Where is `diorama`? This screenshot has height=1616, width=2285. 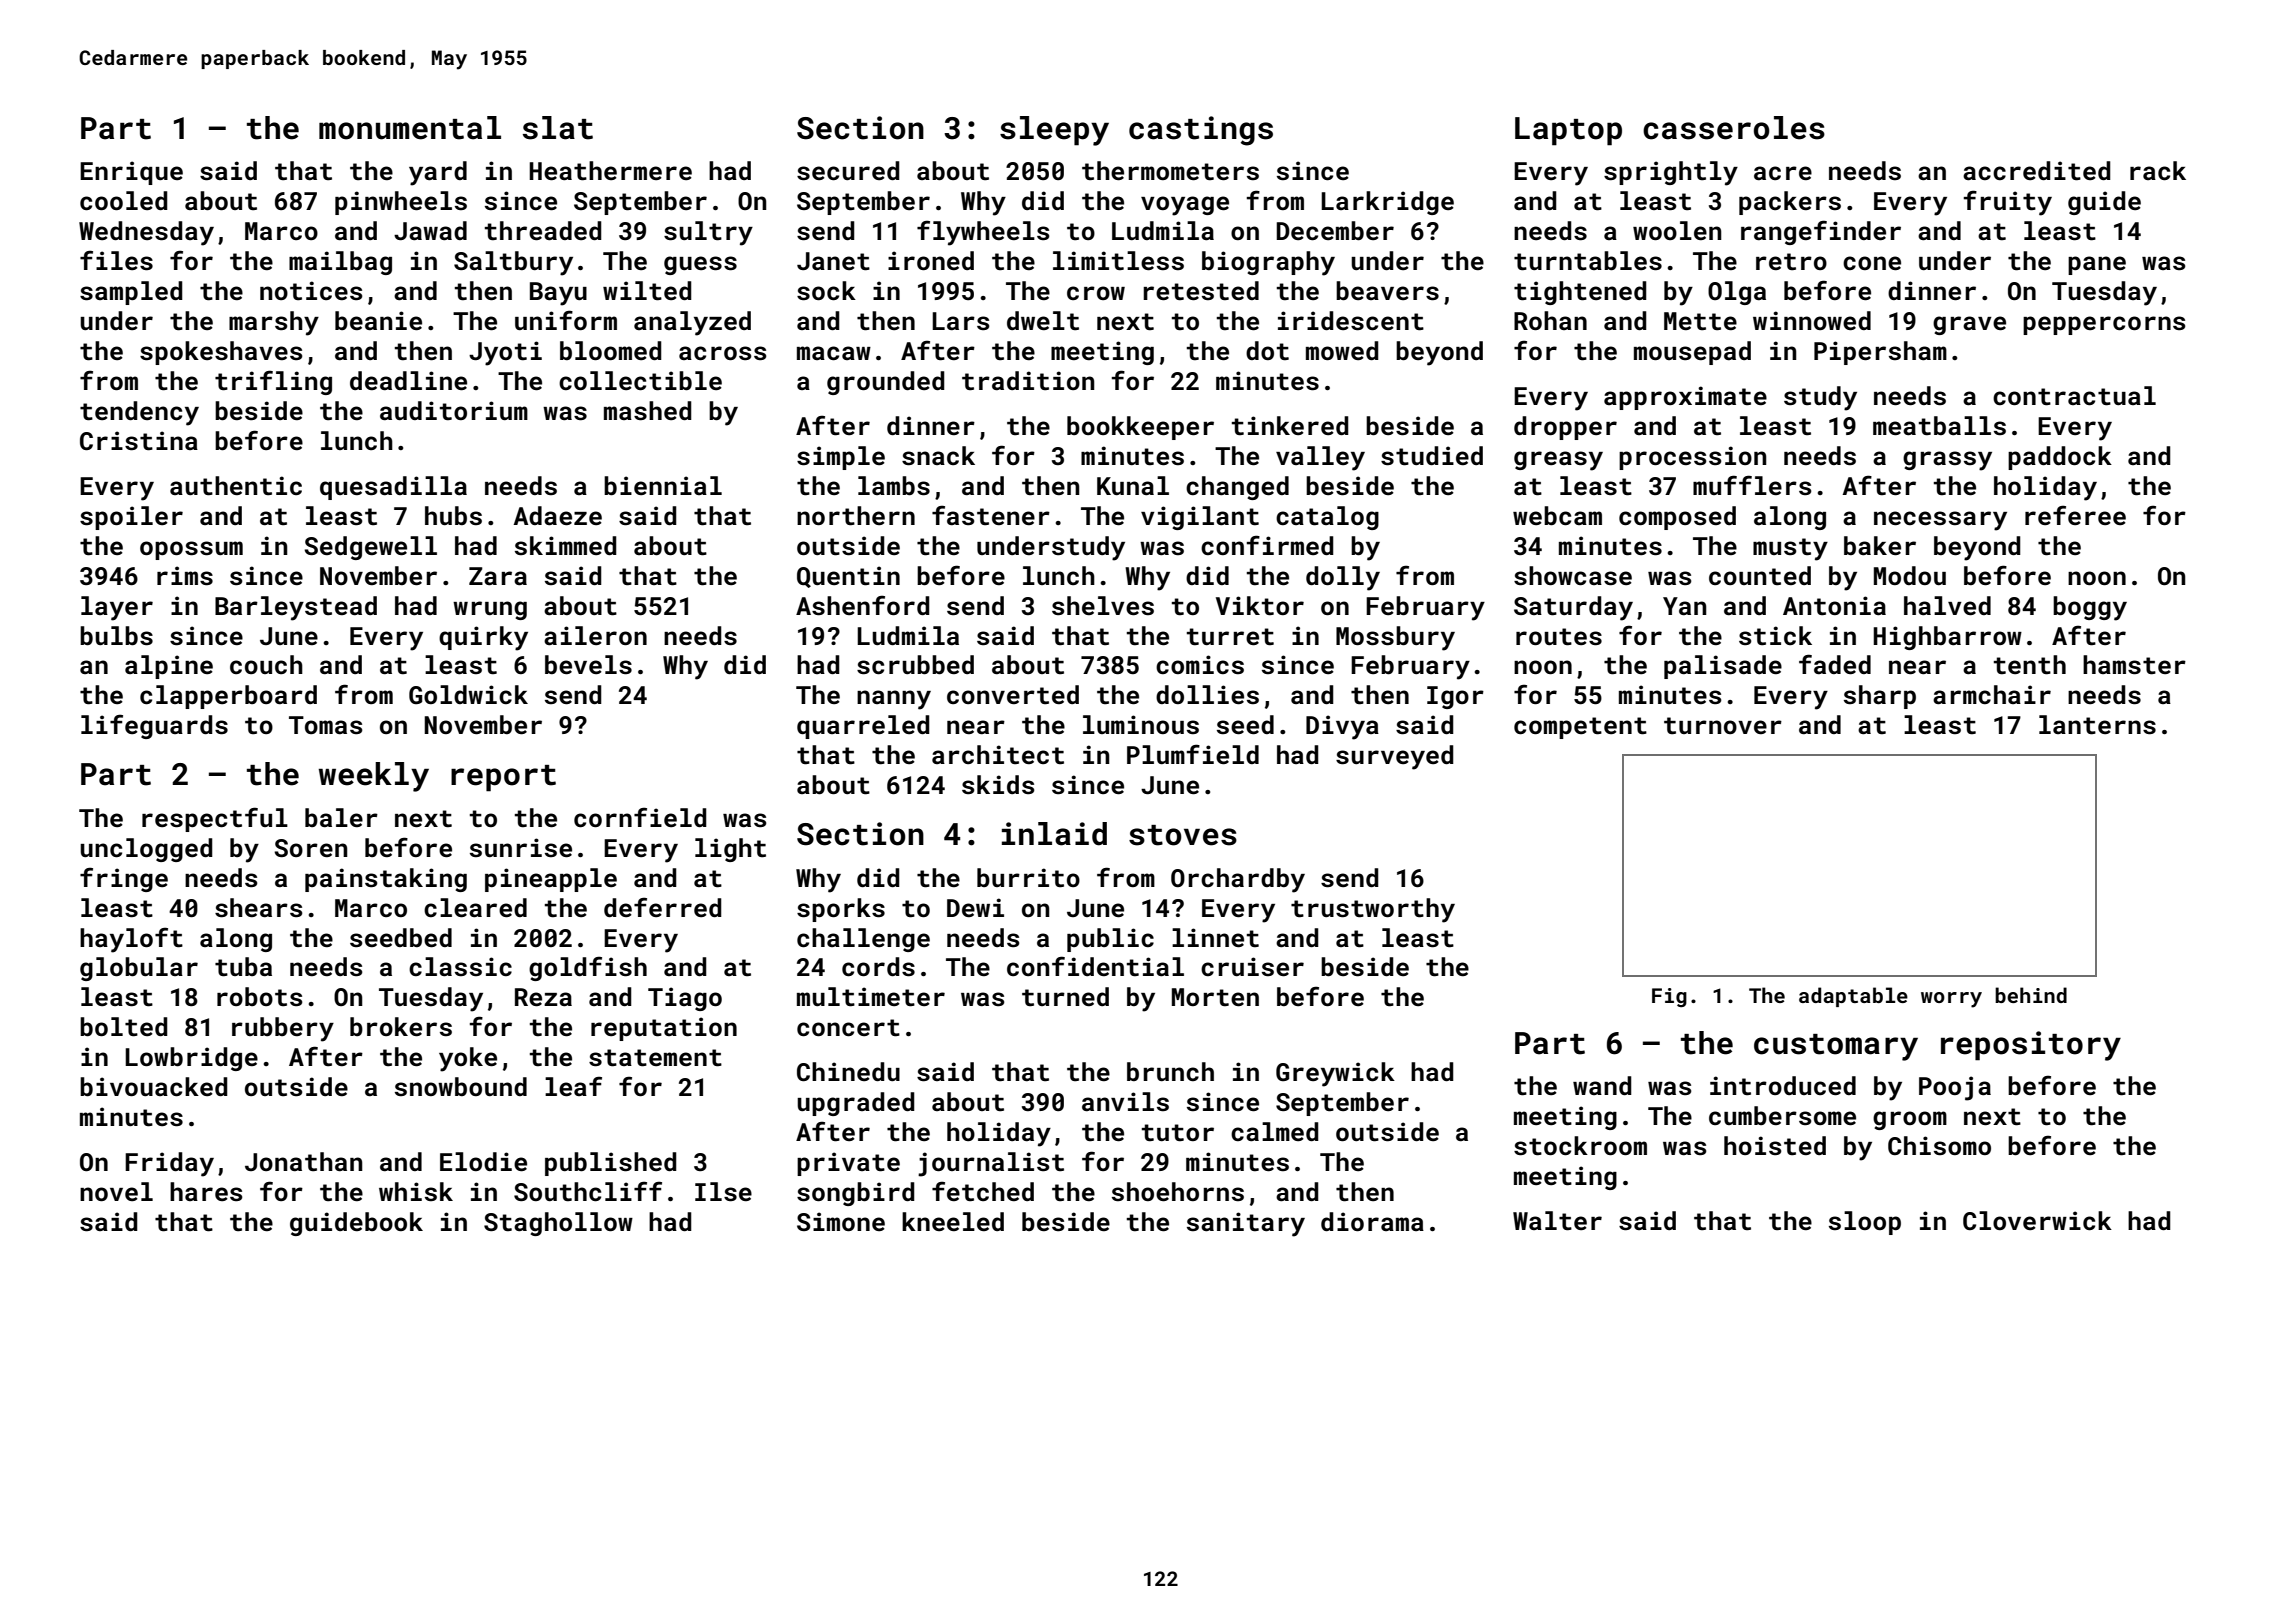 diorama is located at coordinates (1372, 1221).
